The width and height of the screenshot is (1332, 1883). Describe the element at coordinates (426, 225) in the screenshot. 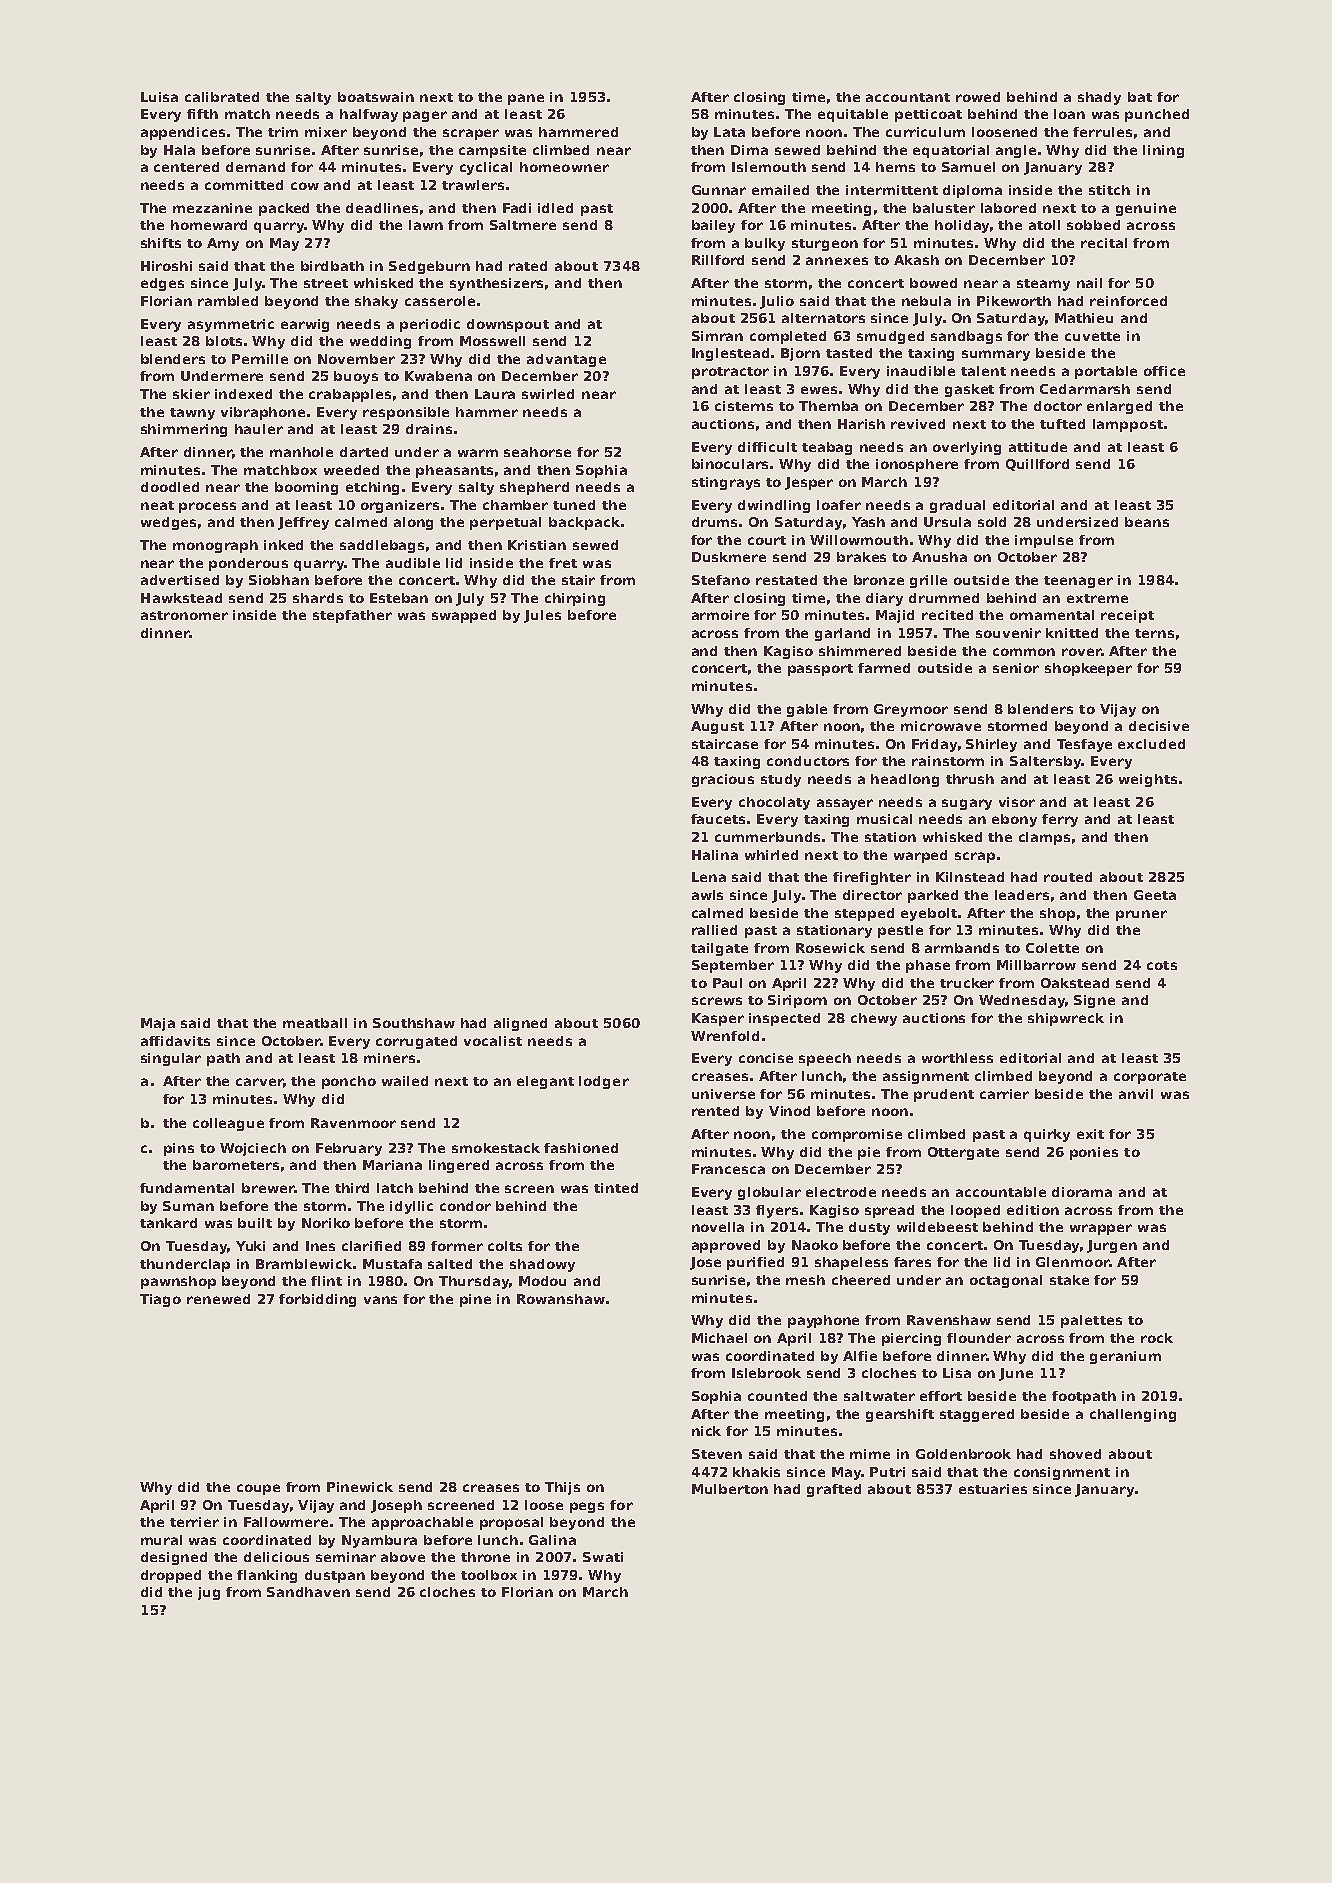

I see `lawn` at that location.
